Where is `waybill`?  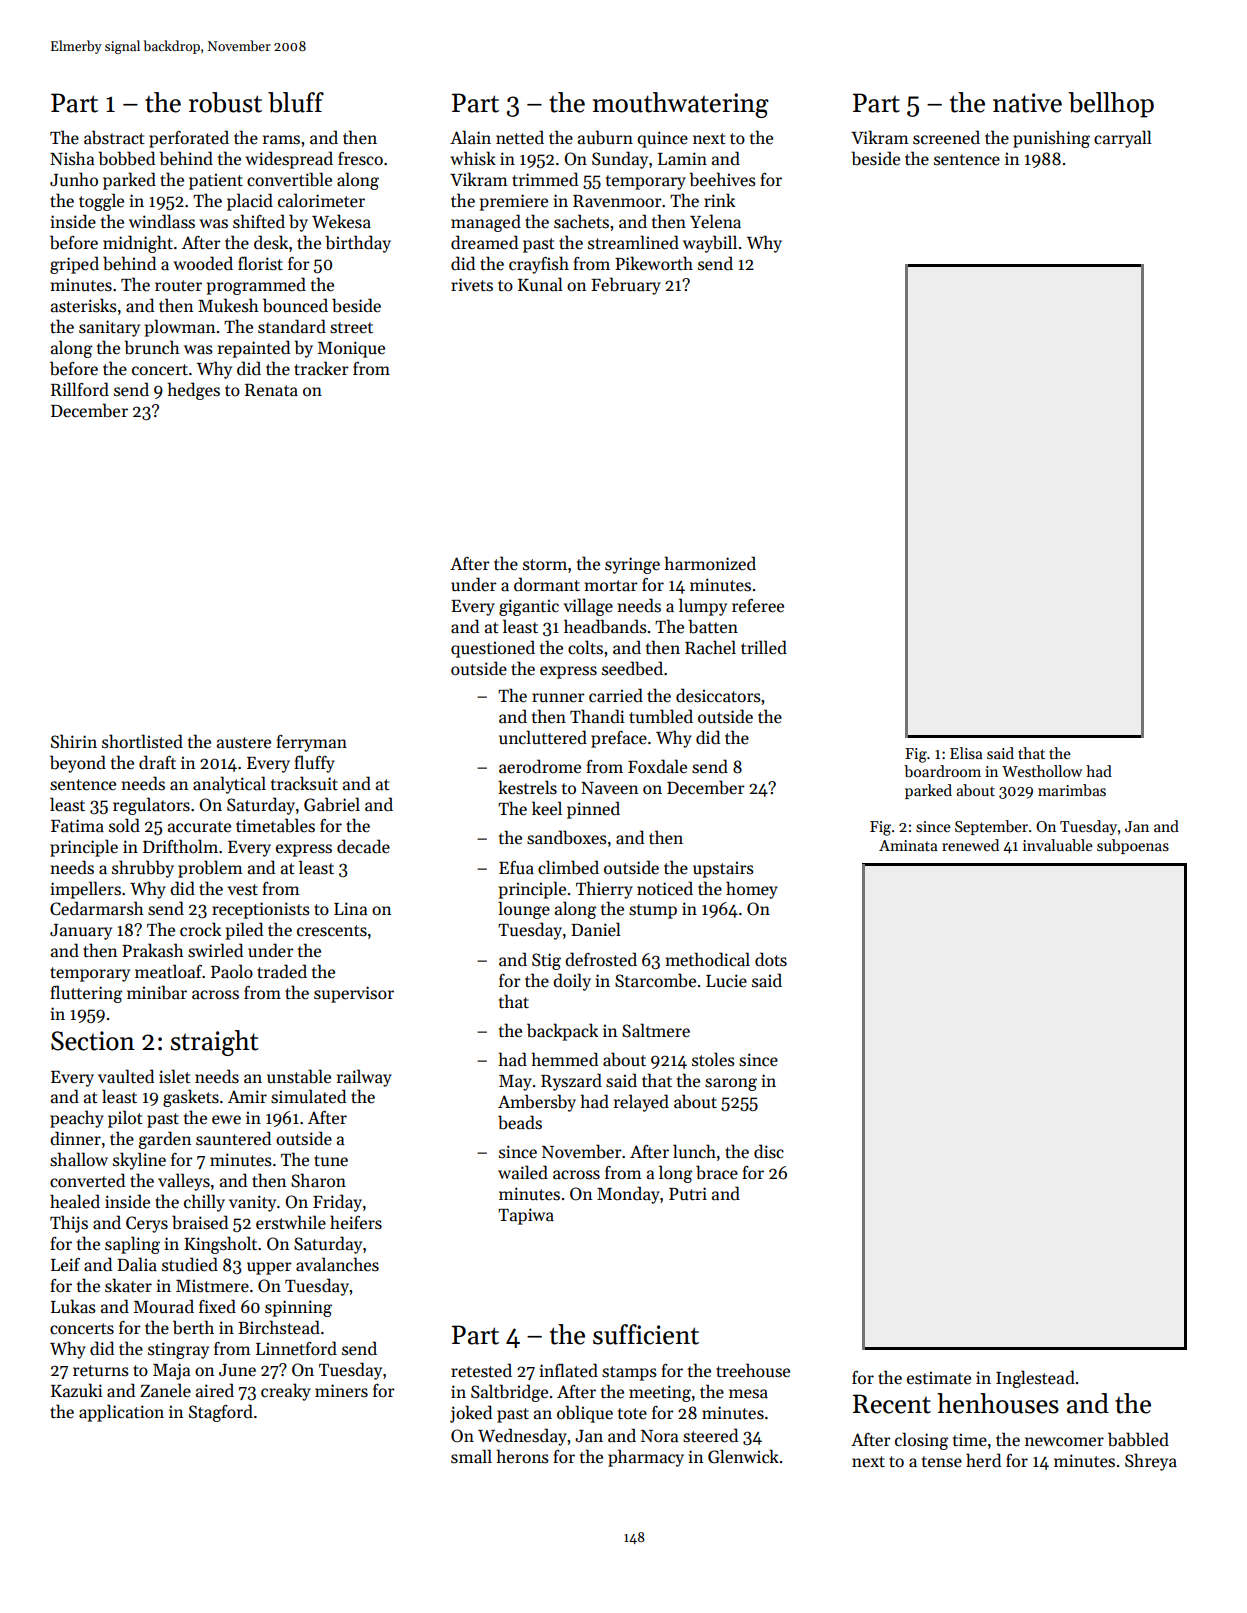 waybill is located at coordinates (710, 244).
